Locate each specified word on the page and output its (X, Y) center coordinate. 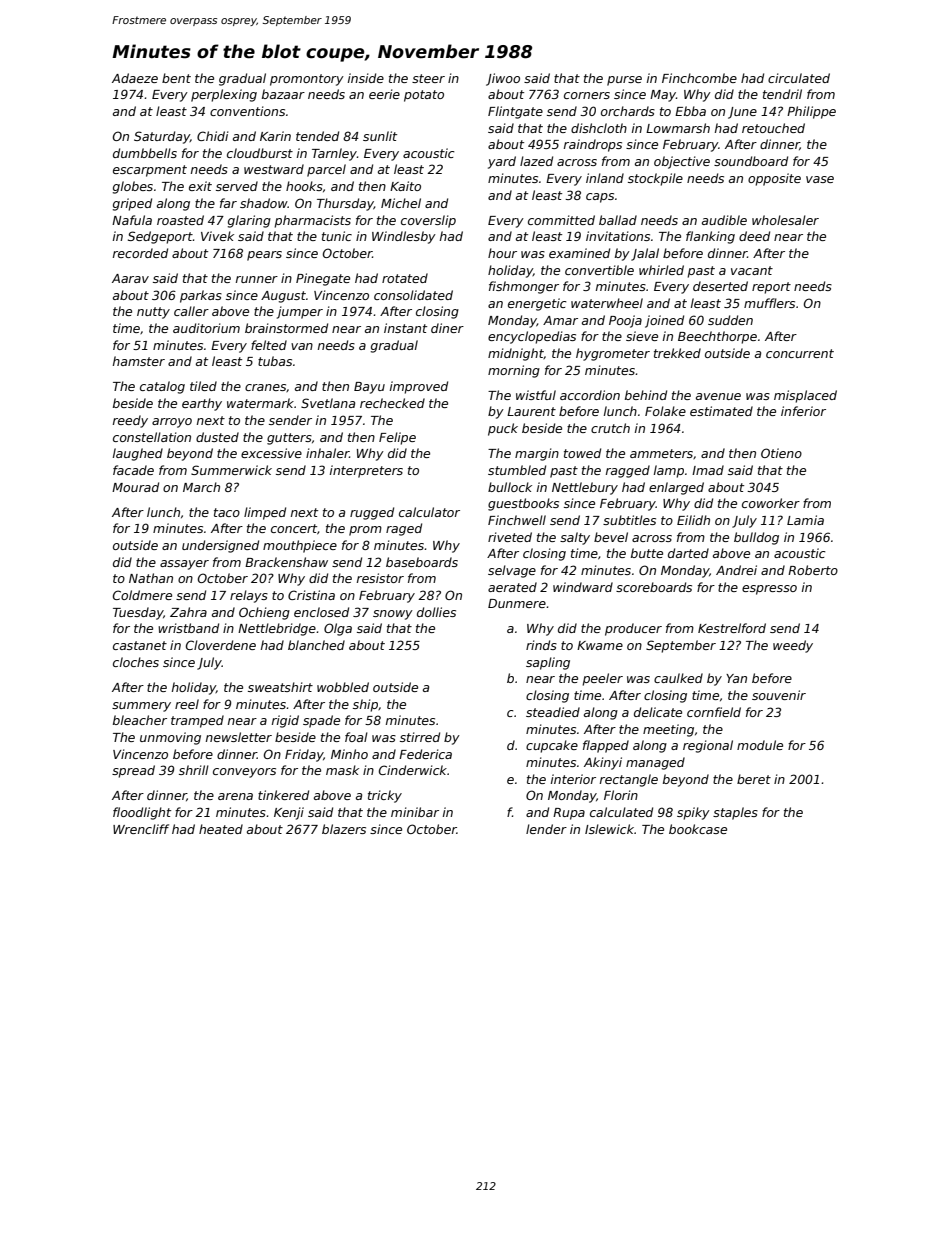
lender (546, 829)
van (302, 346)
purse (624, 81)
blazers (344, 829)
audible (724, 220)
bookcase (698, 829)
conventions (247, 111)
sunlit (380, 136)
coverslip (428, 221)
